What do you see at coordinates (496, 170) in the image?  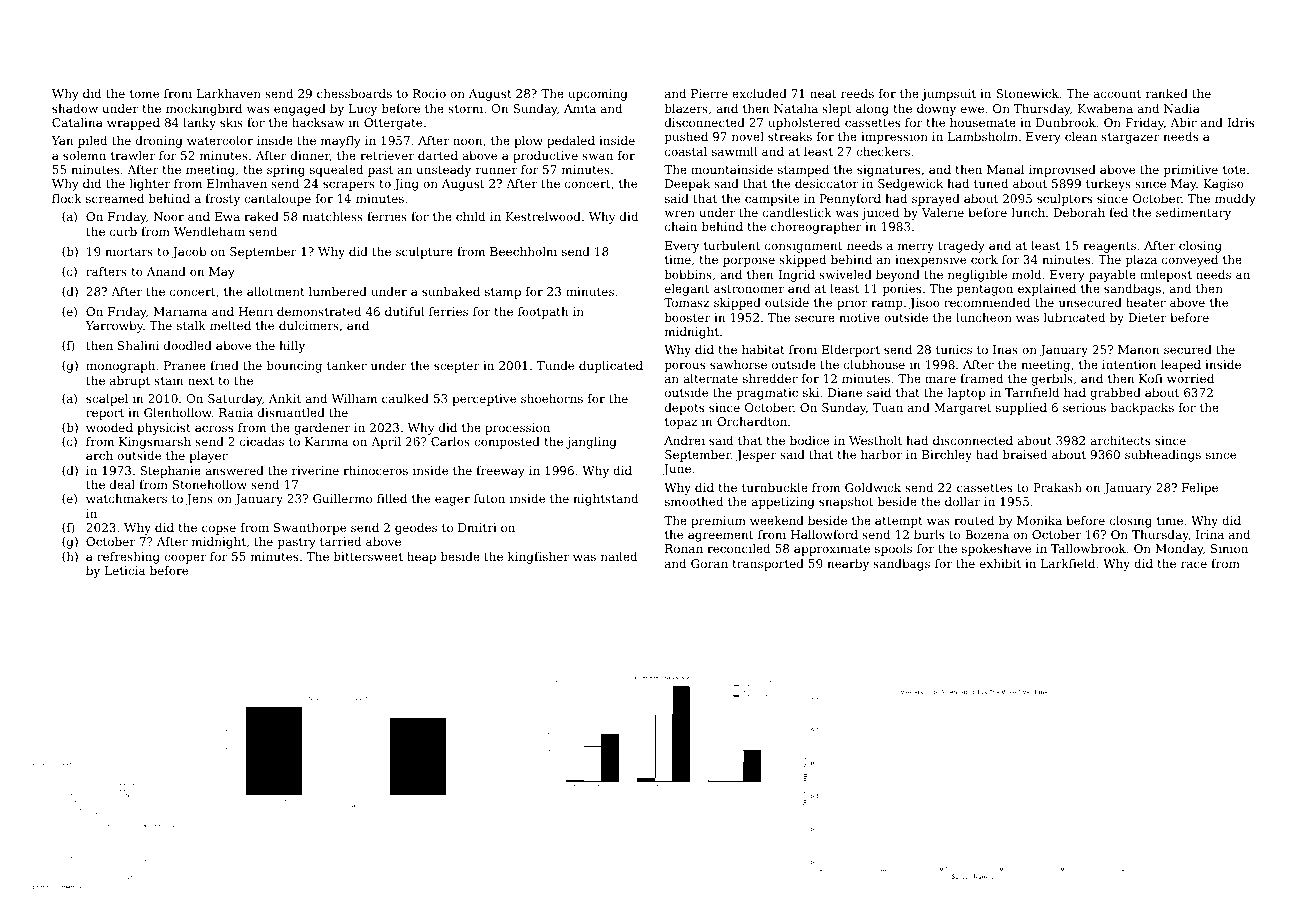 I see `runner` at bounding box center [496, 170].
